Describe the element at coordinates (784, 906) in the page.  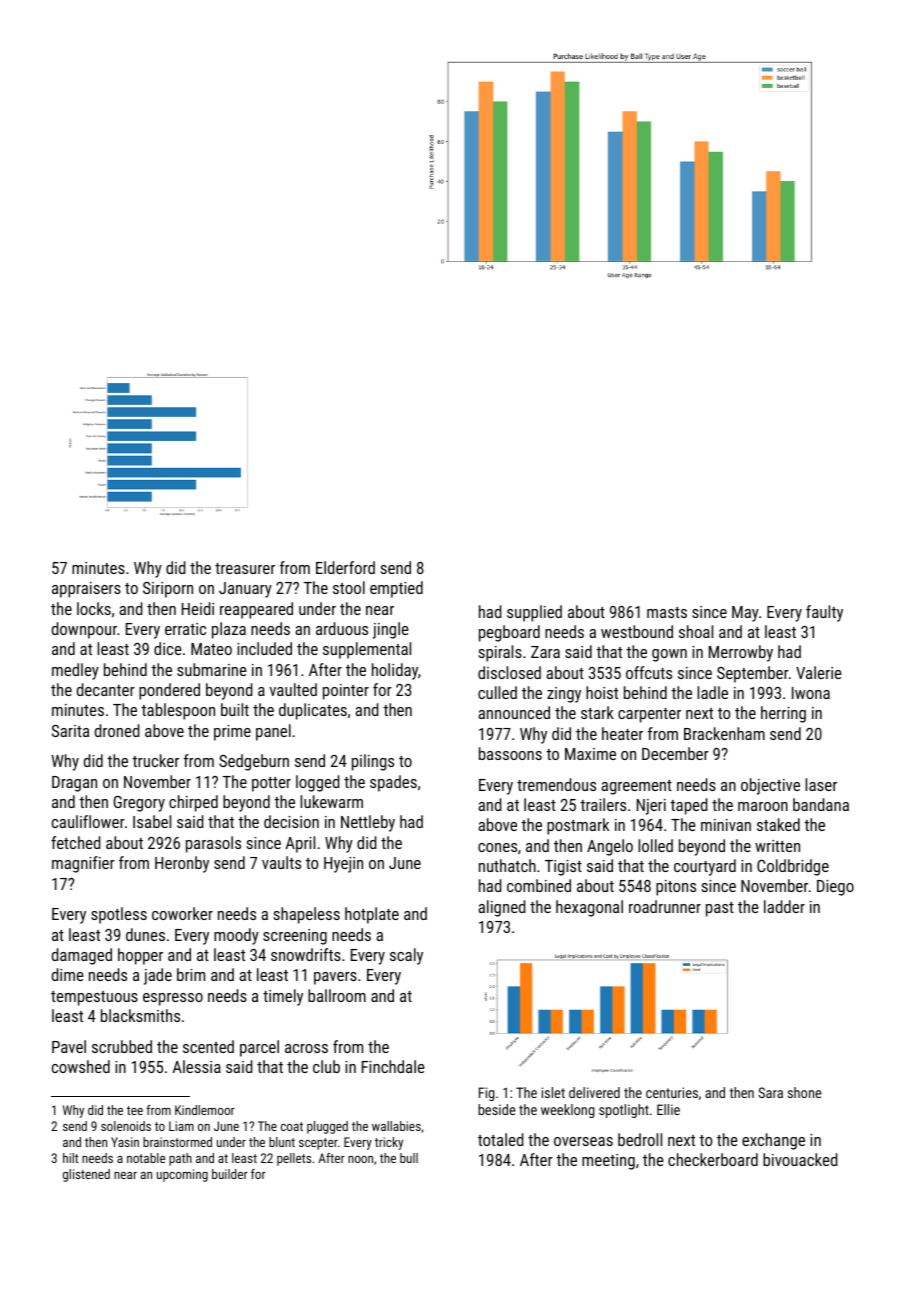
I see `ladder` at that location.
